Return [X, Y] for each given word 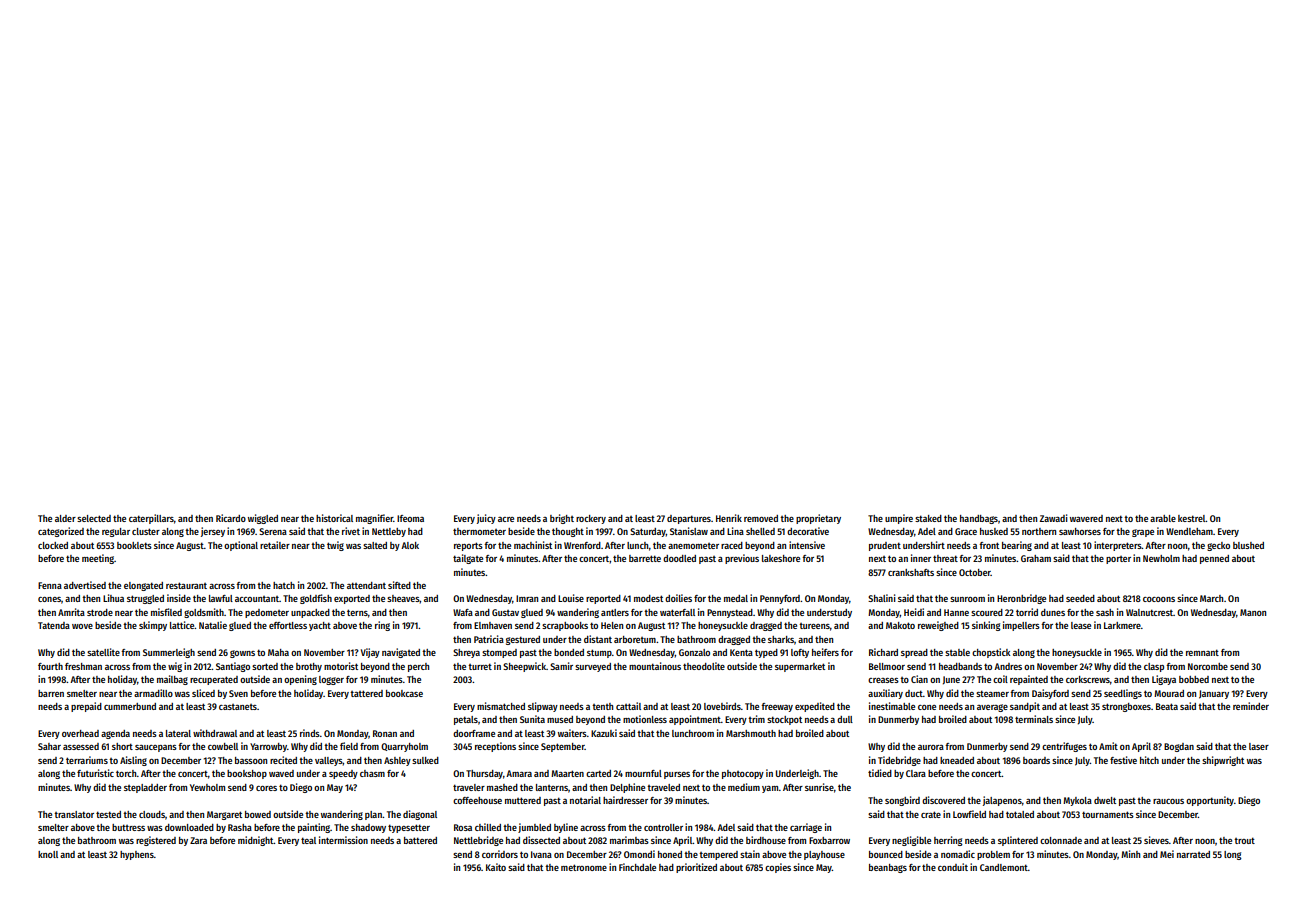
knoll [48, 854]
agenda [115, 734]
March [1211, 598]
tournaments [1108, 814]
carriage [806, 828]
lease [1081, 625]
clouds [152, 814]
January [1214, 694]
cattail [628, 706]
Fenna [50, 585]
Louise [571, 598]
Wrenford [582, 545]
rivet [351, 531]
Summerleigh [169, 653]
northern [1039, 531]
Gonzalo [694, 652]
